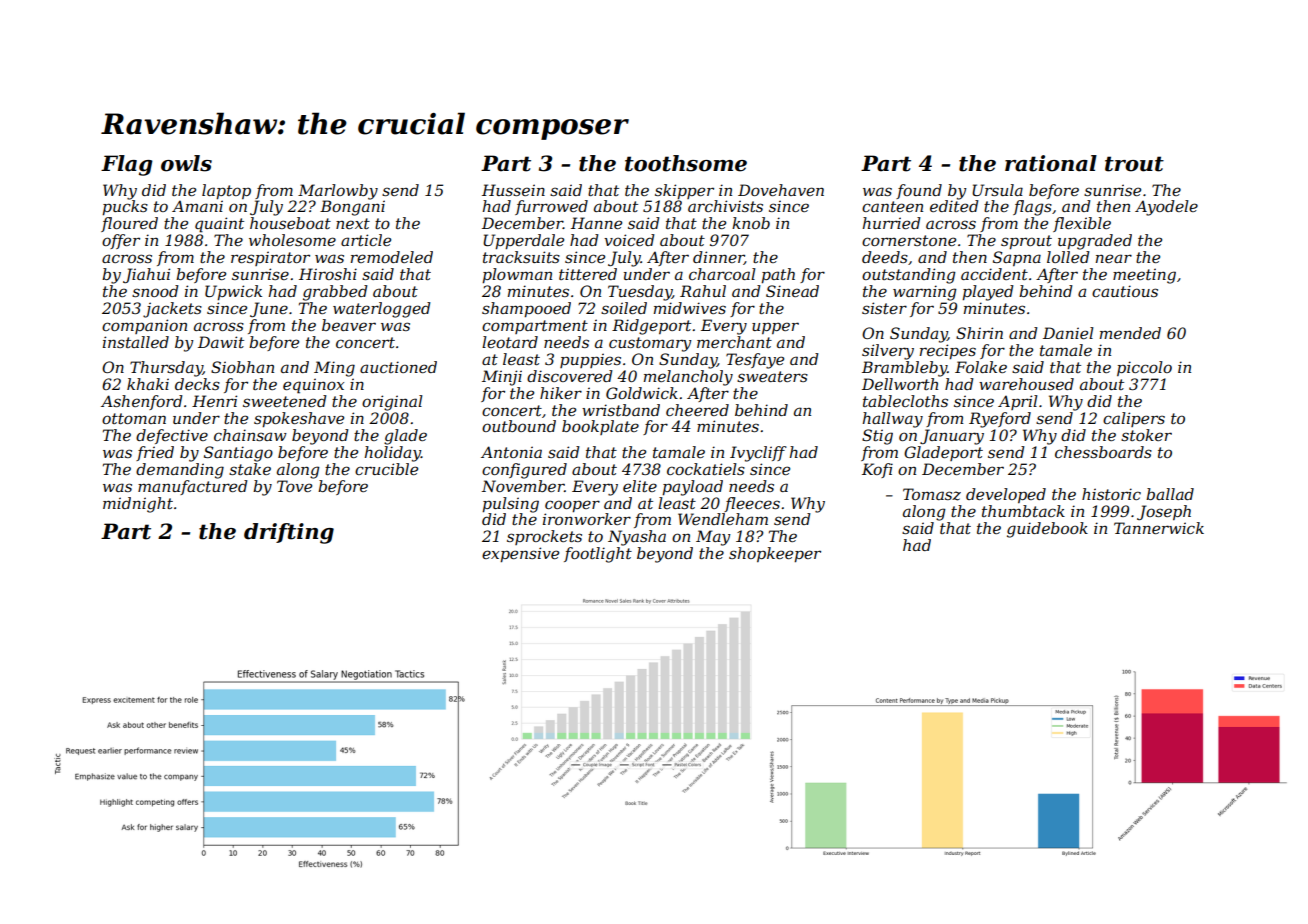 This screenshot has width=1308, height=924. What do you see at coordinates (1134, 164) in the screenshot?
I see `trout` at bounding box center [1134, 164].
